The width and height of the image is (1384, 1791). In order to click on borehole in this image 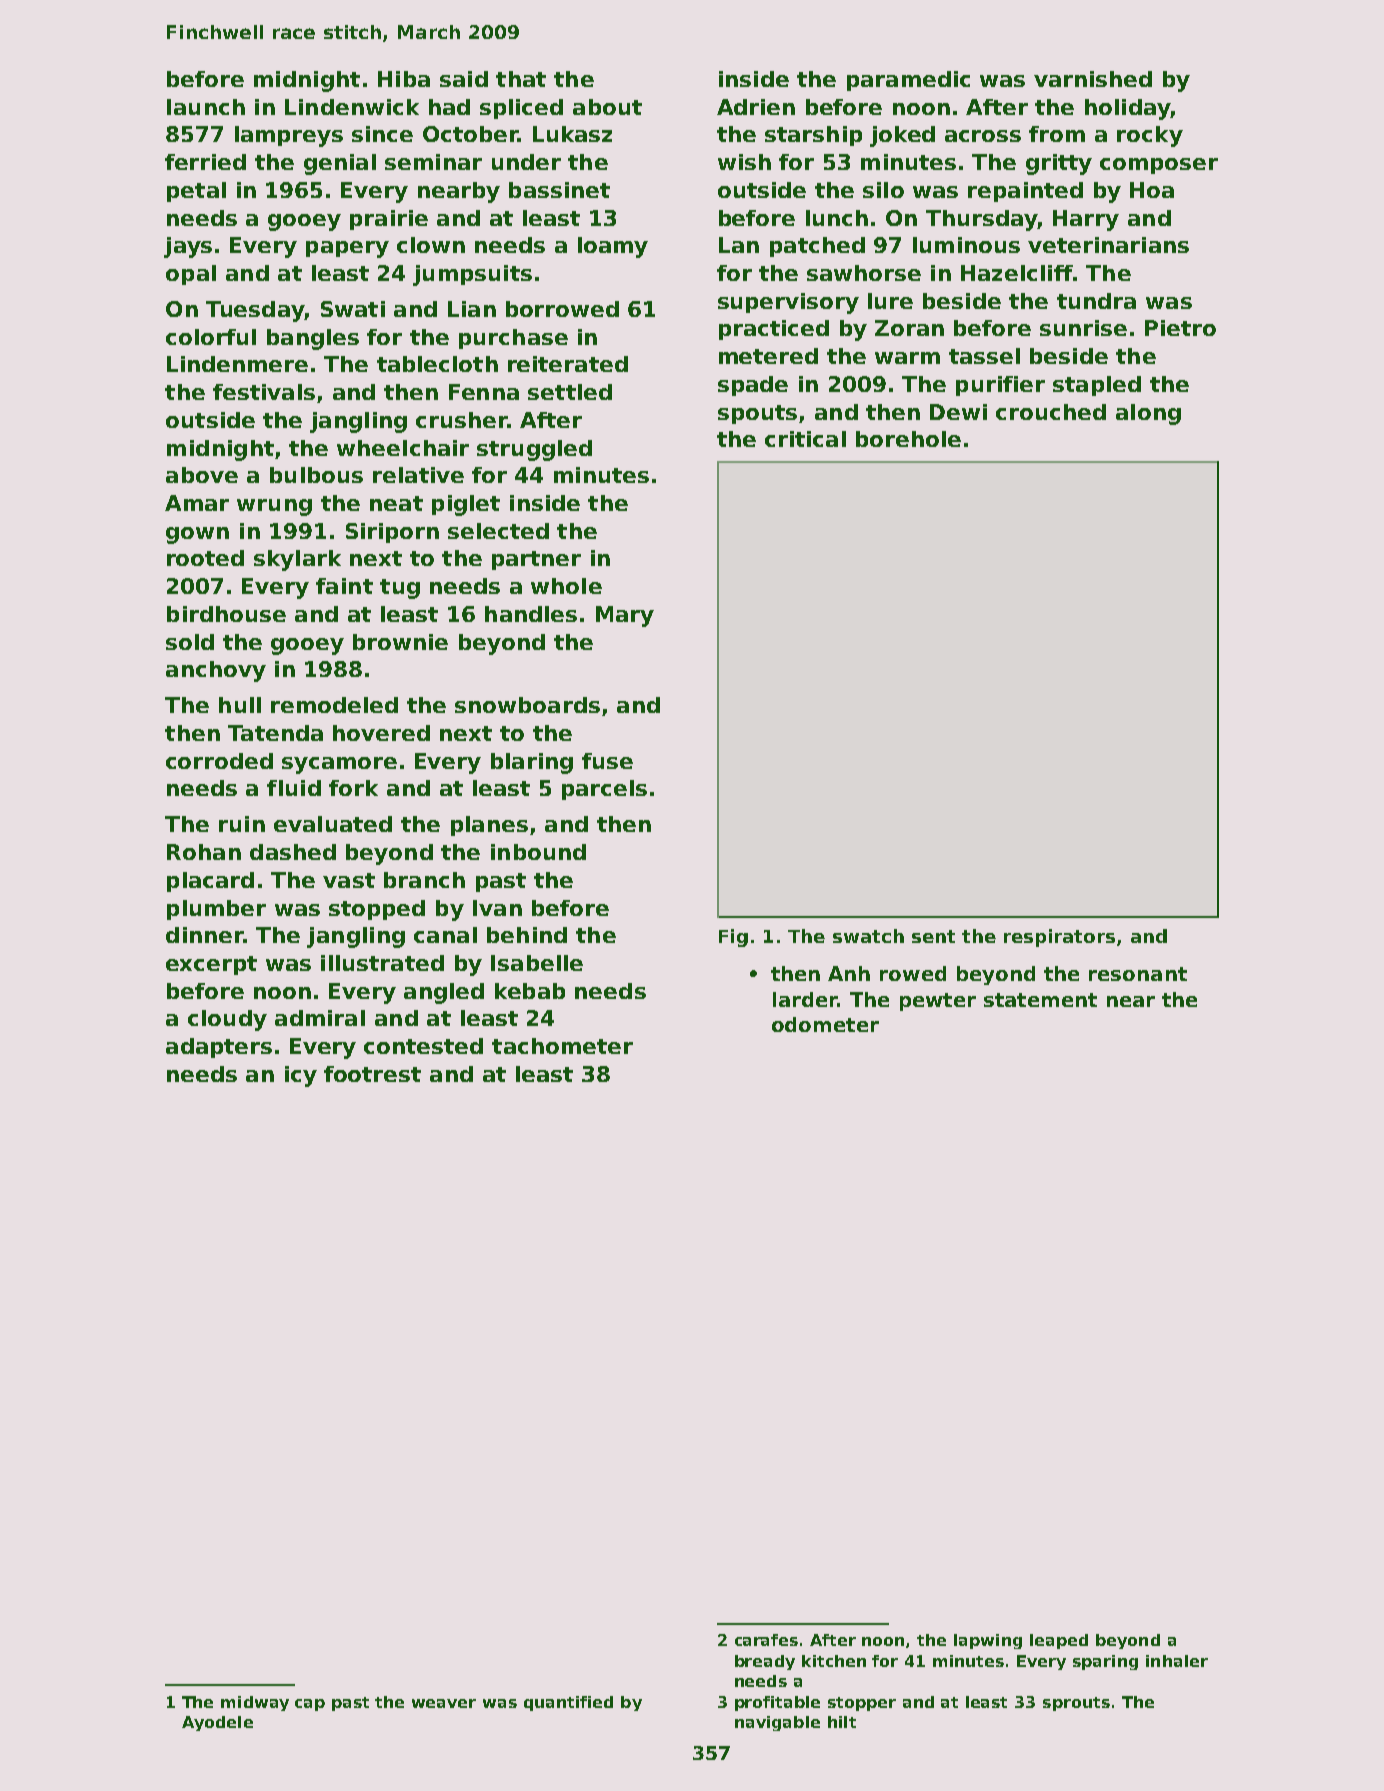, I will do `click(908, 439)`.
